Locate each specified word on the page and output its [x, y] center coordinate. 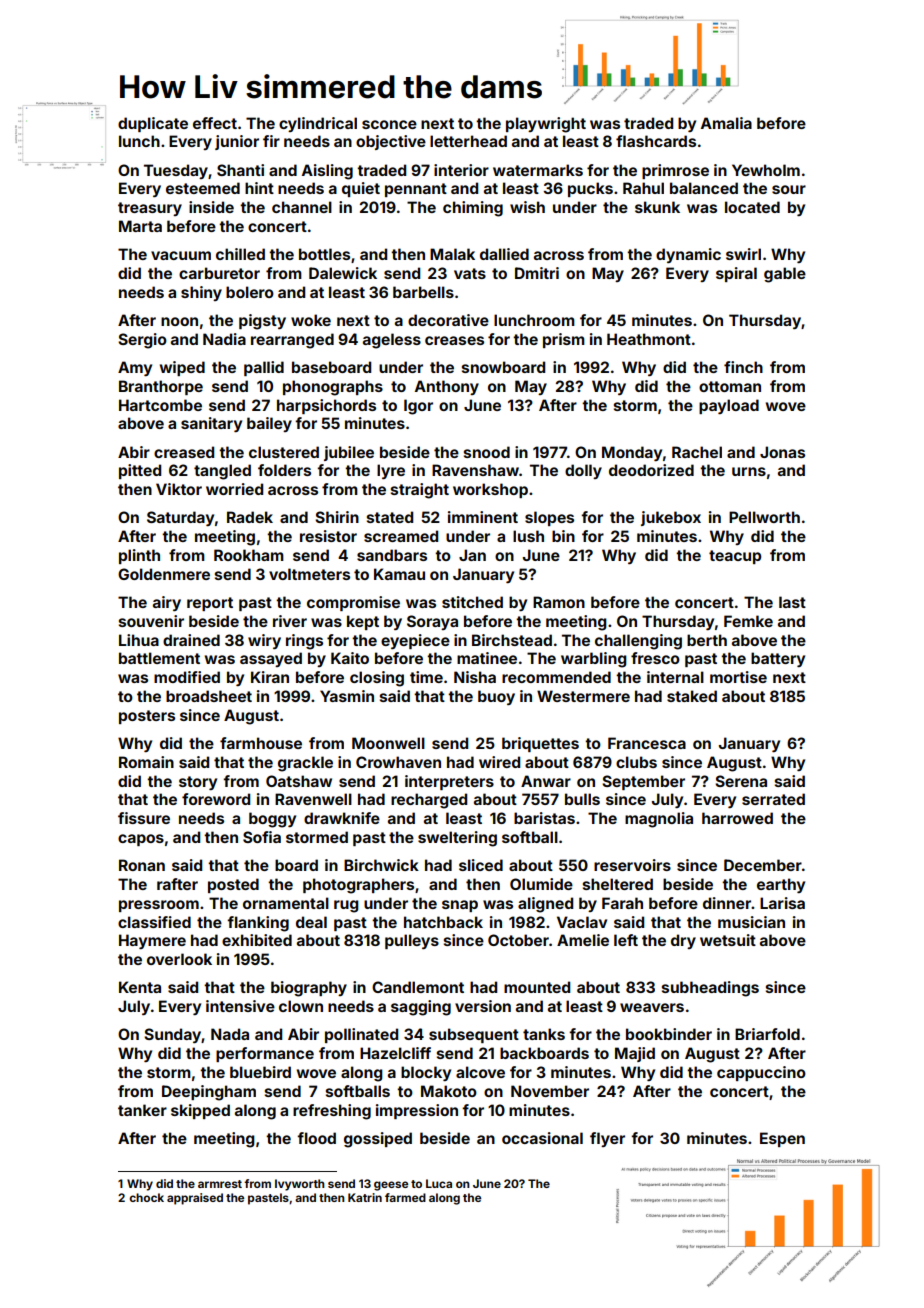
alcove [480, 1072]
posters [147, 717]
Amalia [726, 123]
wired [499, 762]
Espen [782, 1139]
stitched [472, 602]
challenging [638, 642]
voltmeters [309, 574]
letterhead [468, 141]
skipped [200, 1111]
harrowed [737, 818]
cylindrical [318, 124]
